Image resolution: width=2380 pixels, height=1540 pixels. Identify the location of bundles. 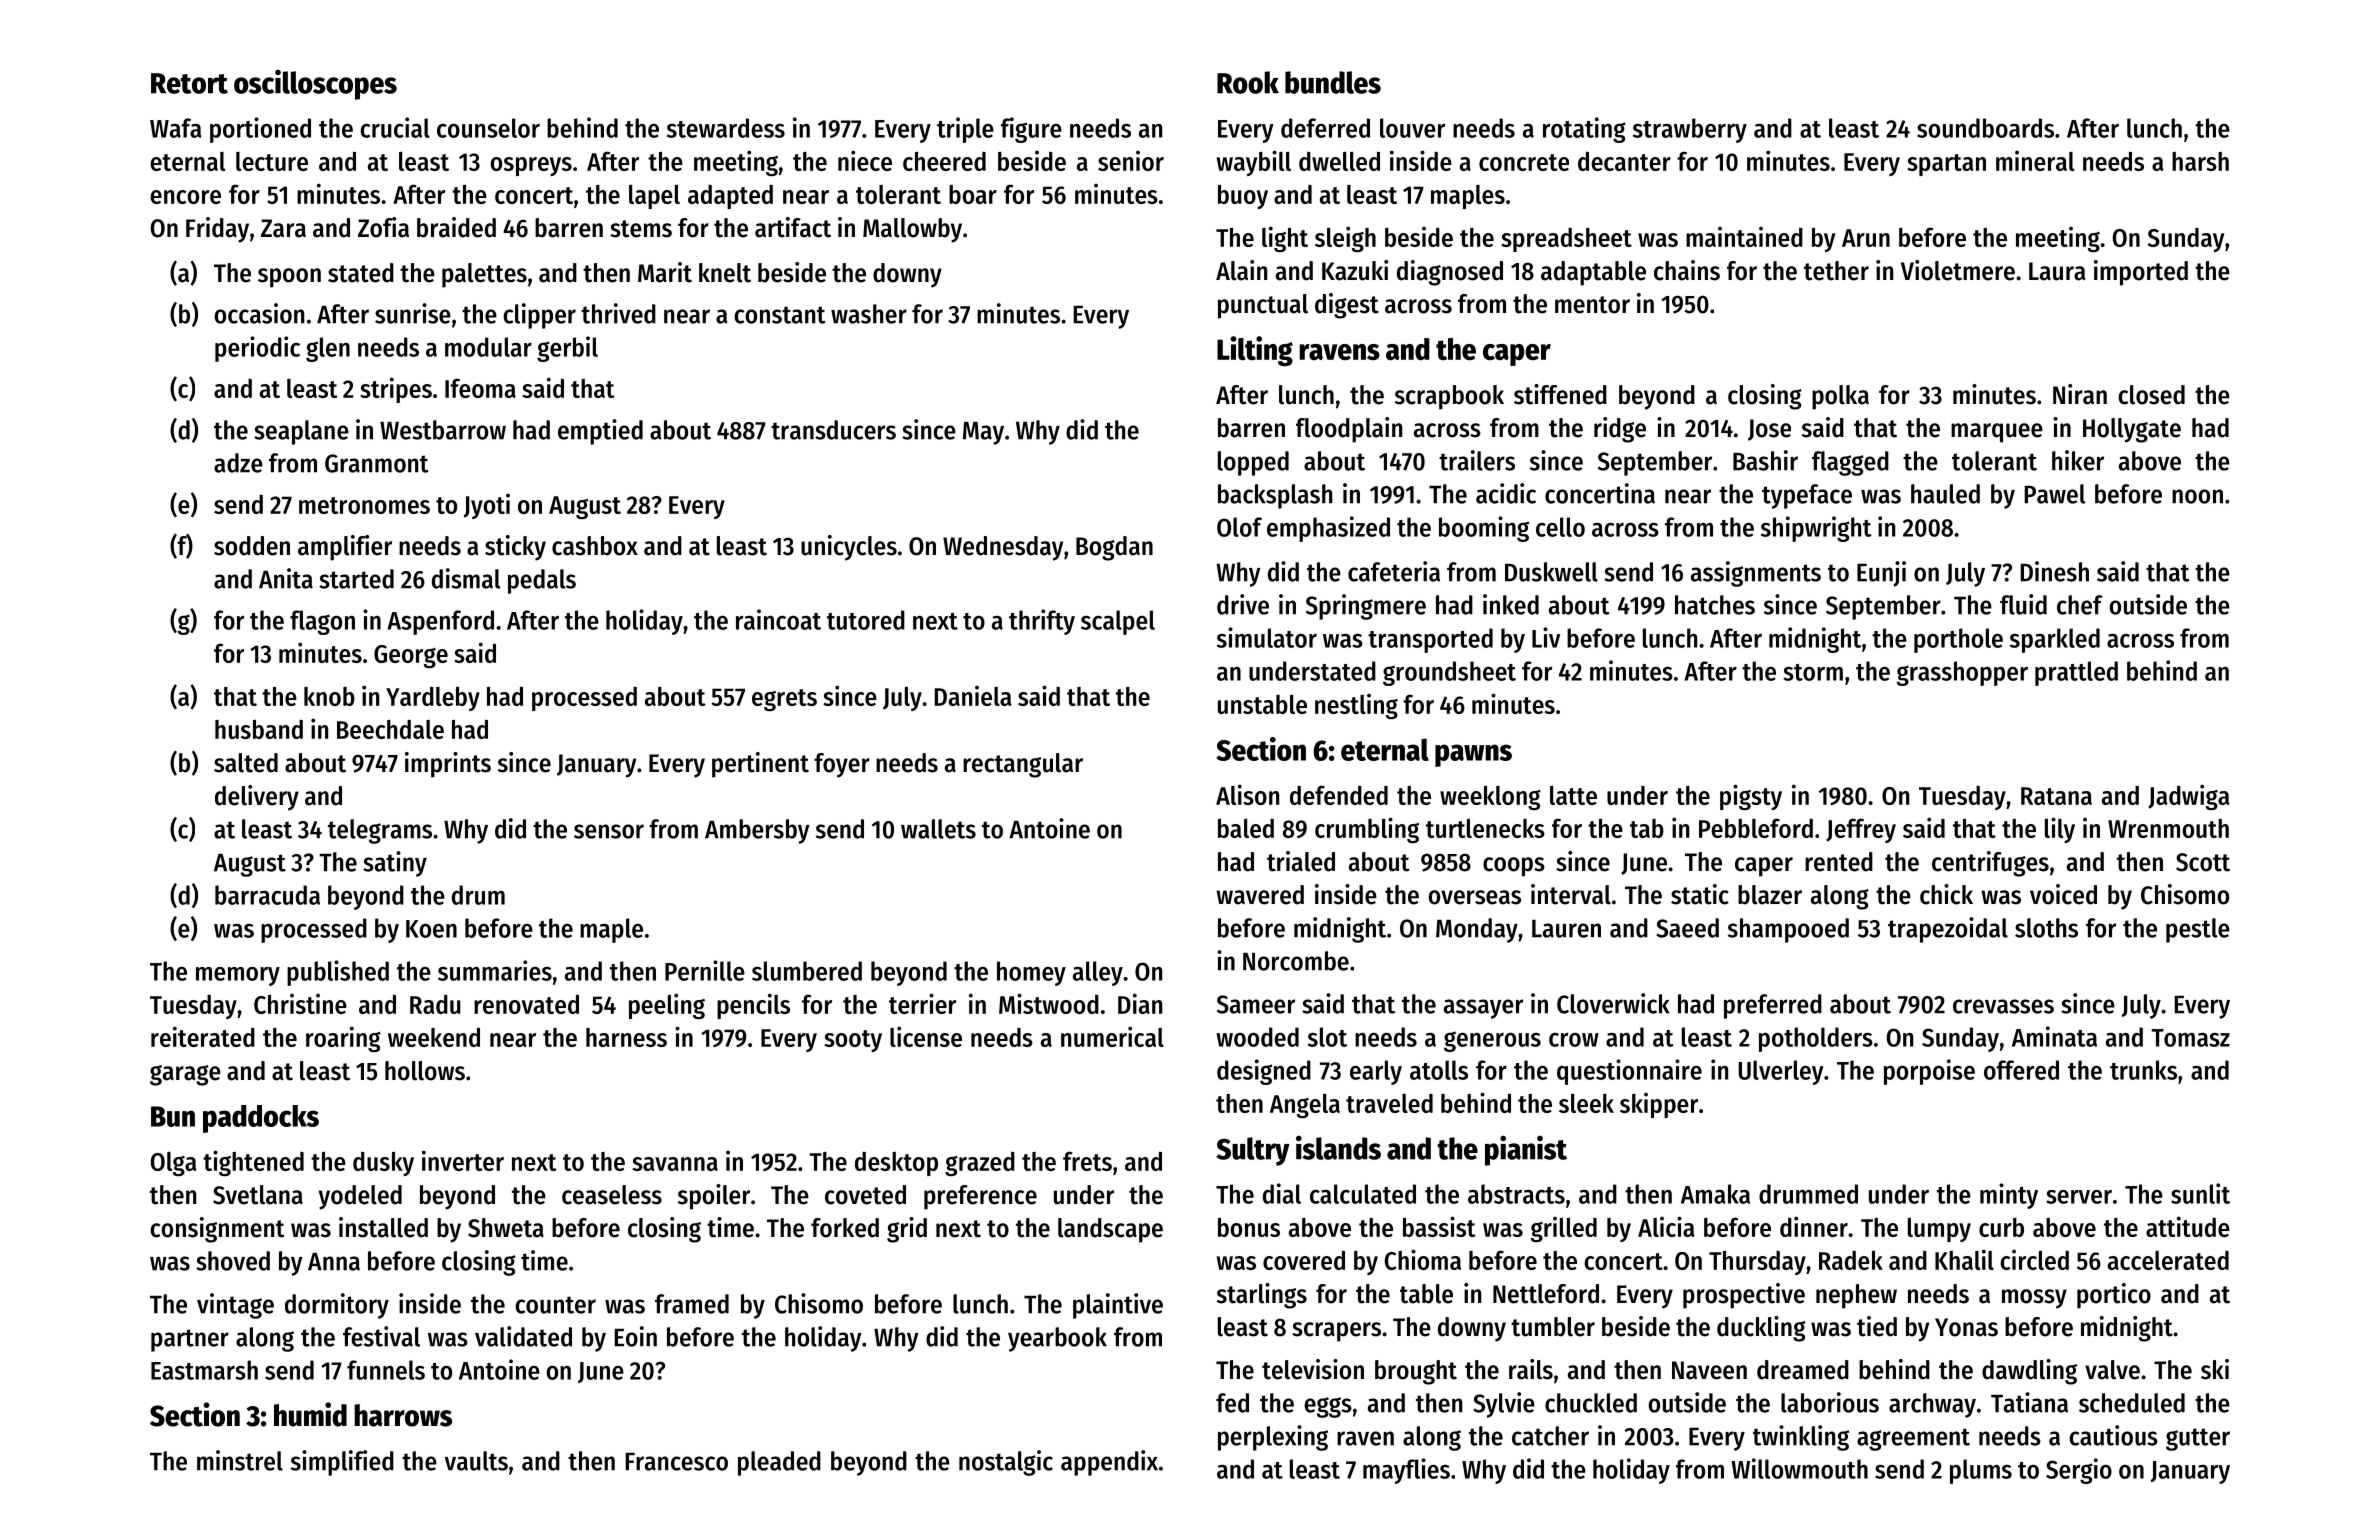
(1333, 82).
